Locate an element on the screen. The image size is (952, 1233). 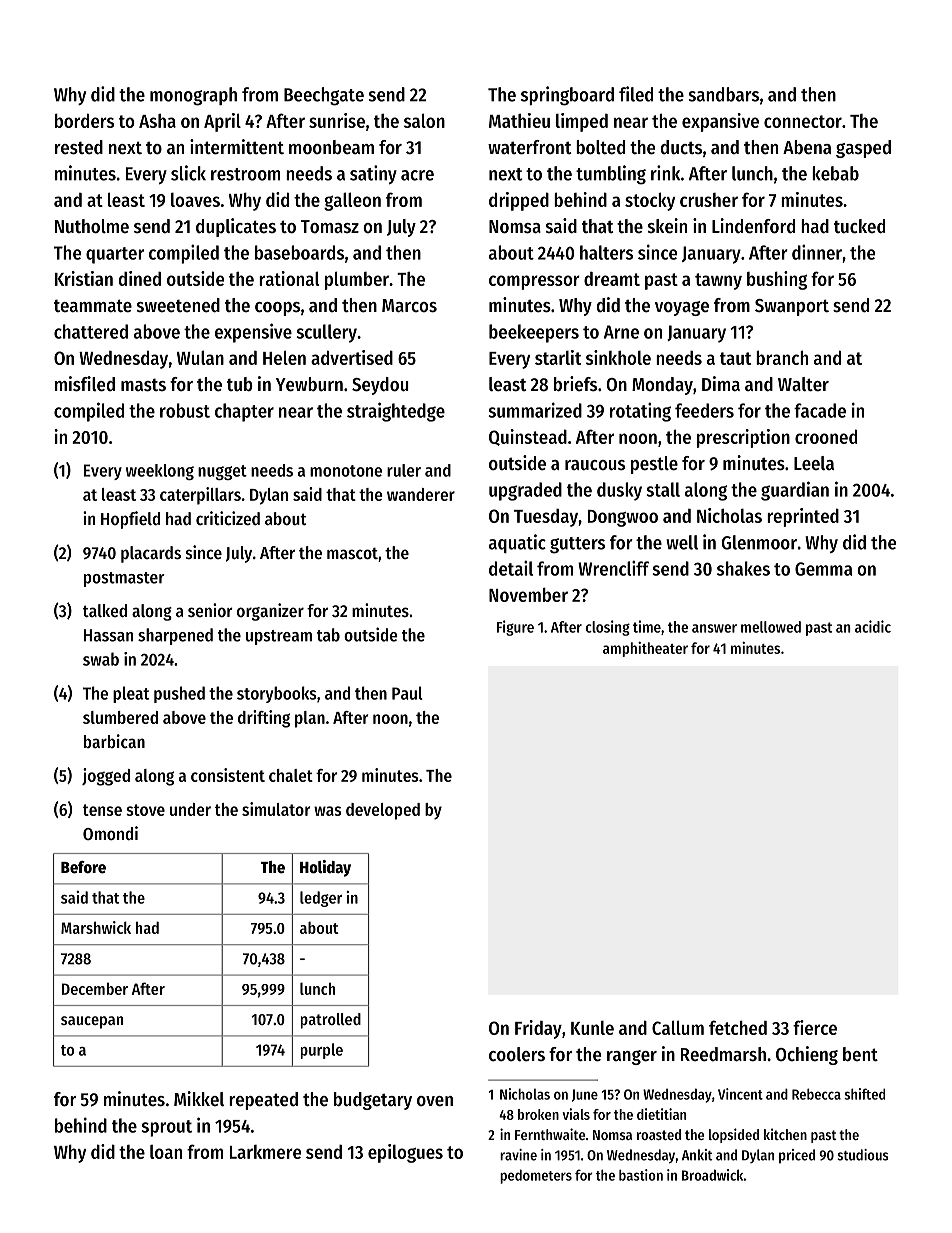
sandbars is located at coordinates (724, 94).
